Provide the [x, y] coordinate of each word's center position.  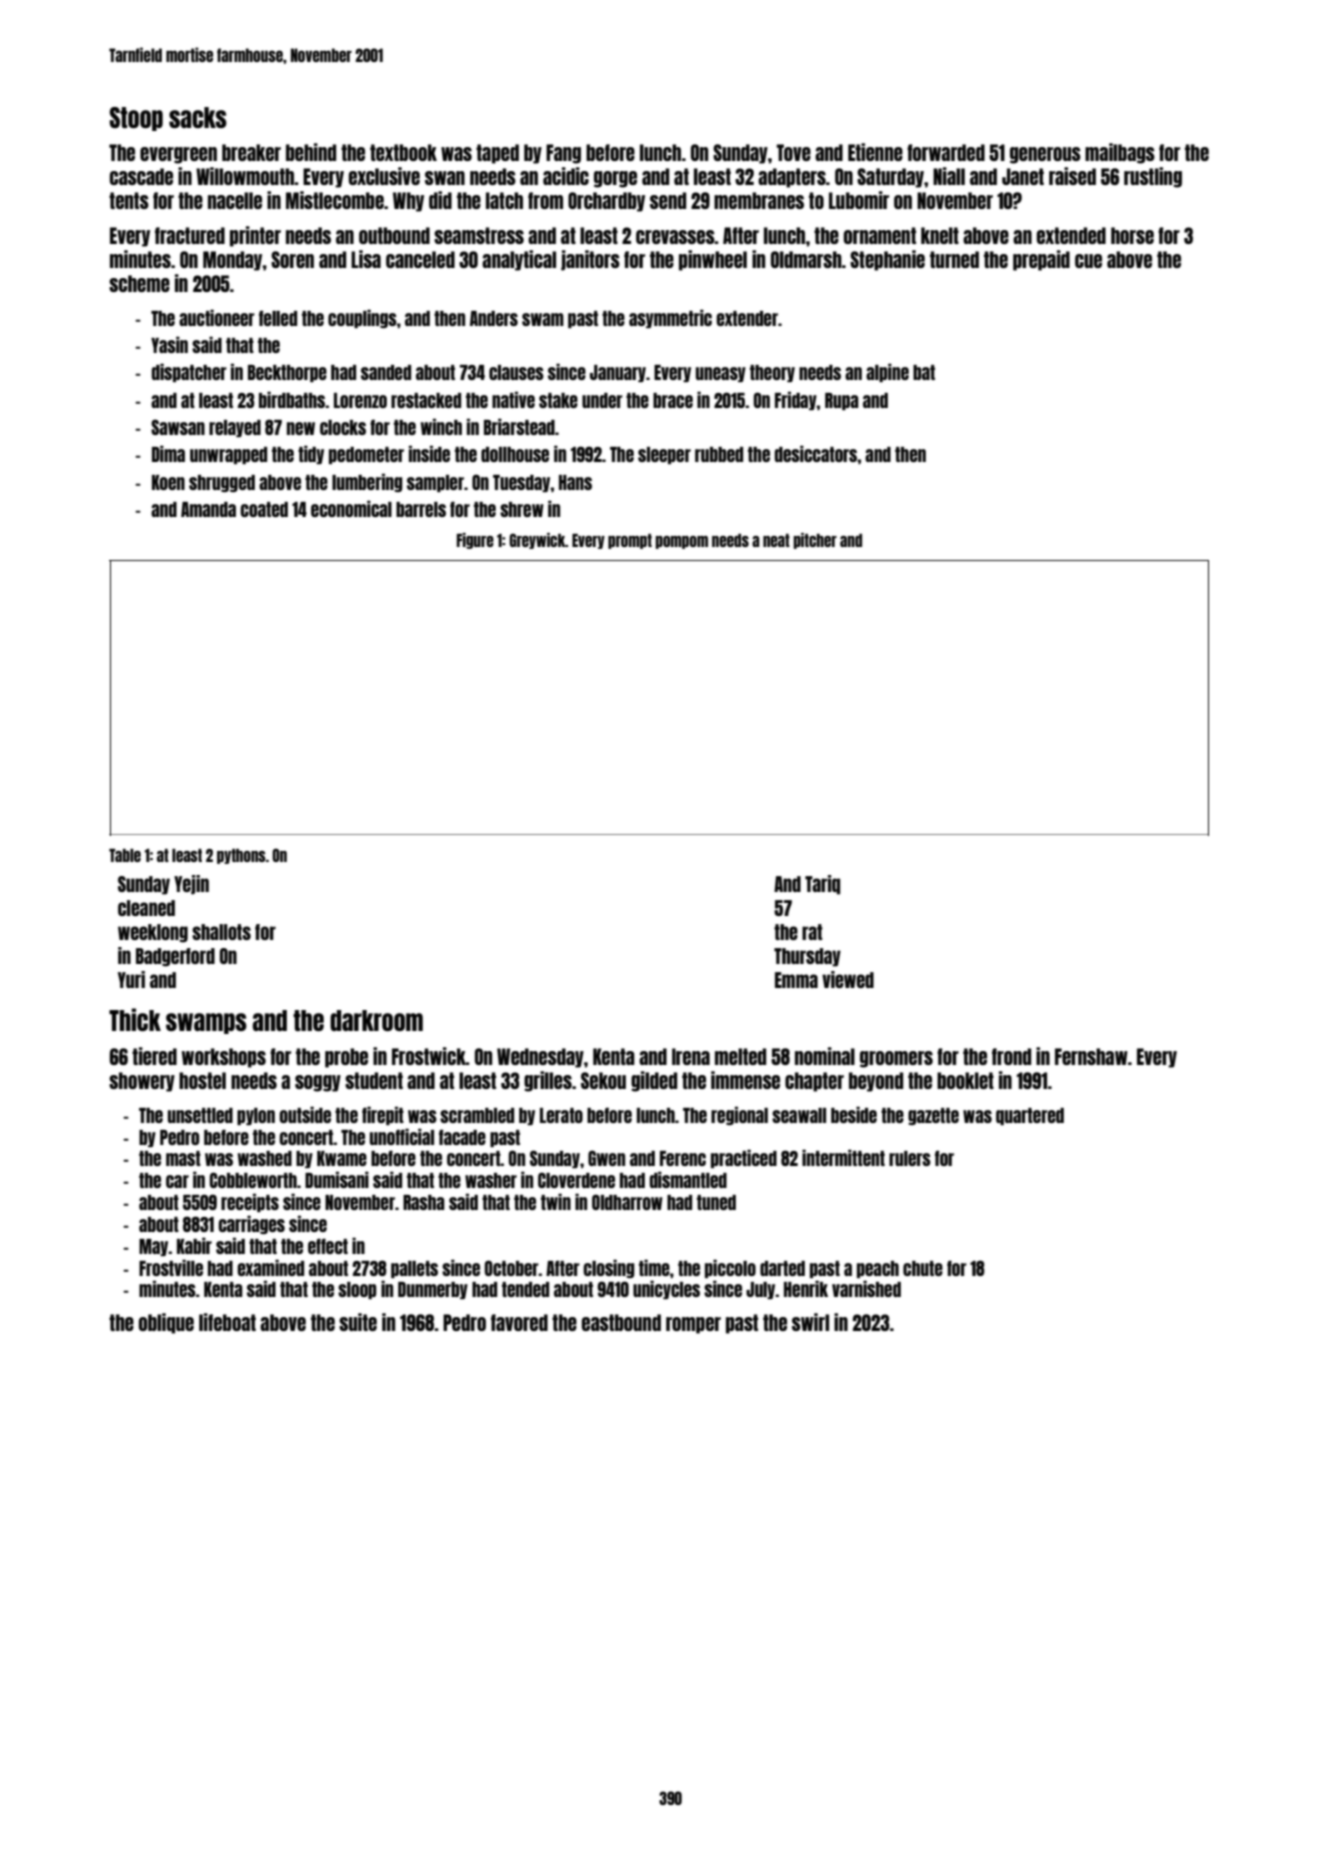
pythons [241, 856]
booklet [965, 1080]
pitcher [815, 541]
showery [142, 1082]
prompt [630, 541]
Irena [691, 1056]
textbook [403, 152]
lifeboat [227, 1322]
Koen [168, 482]
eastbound [621, 1322]
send [668, 200]
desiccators [816, 453]
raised [1072, 176]
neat [776, 540]
